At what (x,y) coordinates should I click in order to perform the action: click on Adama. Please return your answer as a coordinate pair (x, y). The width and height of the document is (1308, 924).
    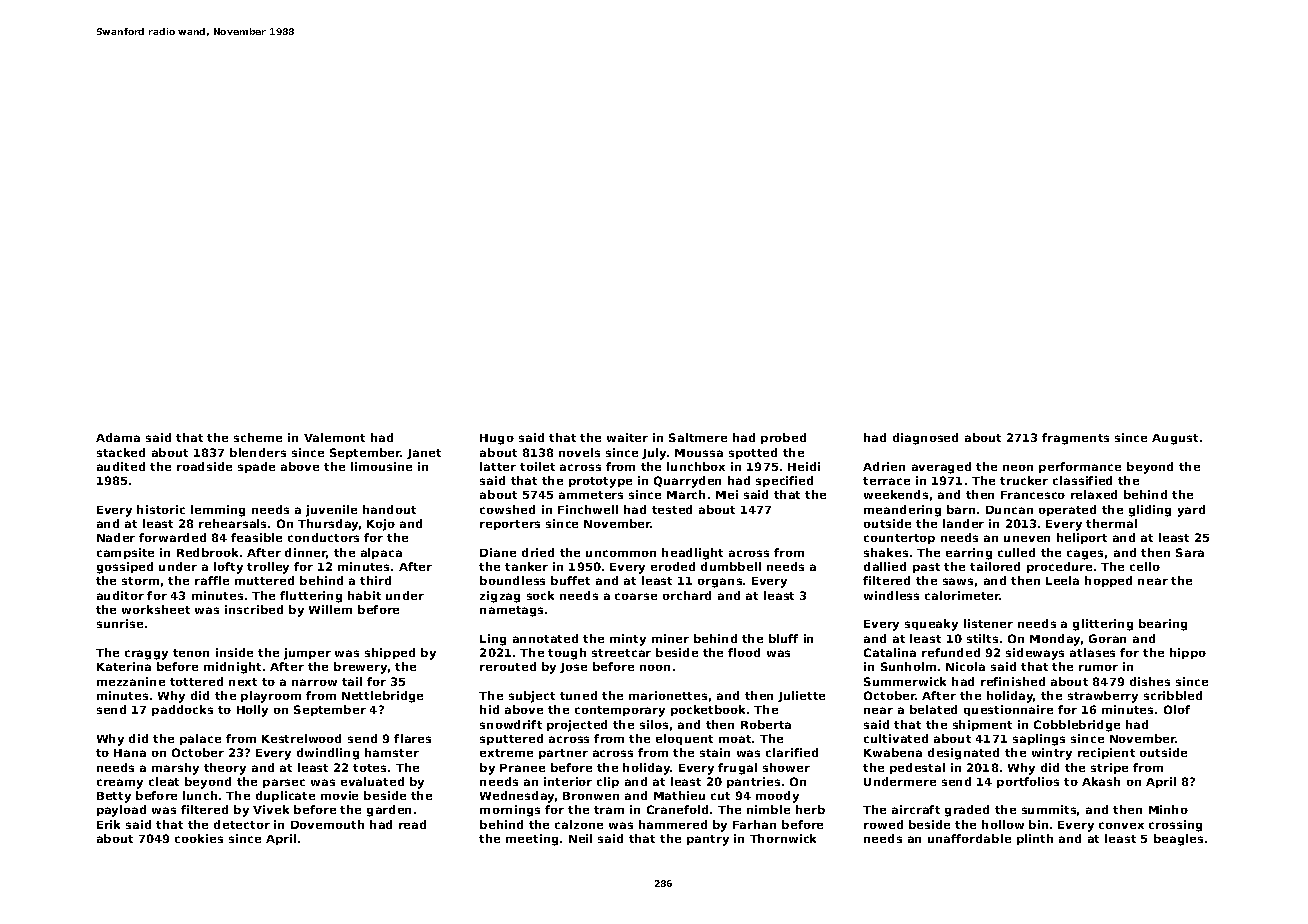
    Looking at the image, I should click on (118, 437).
